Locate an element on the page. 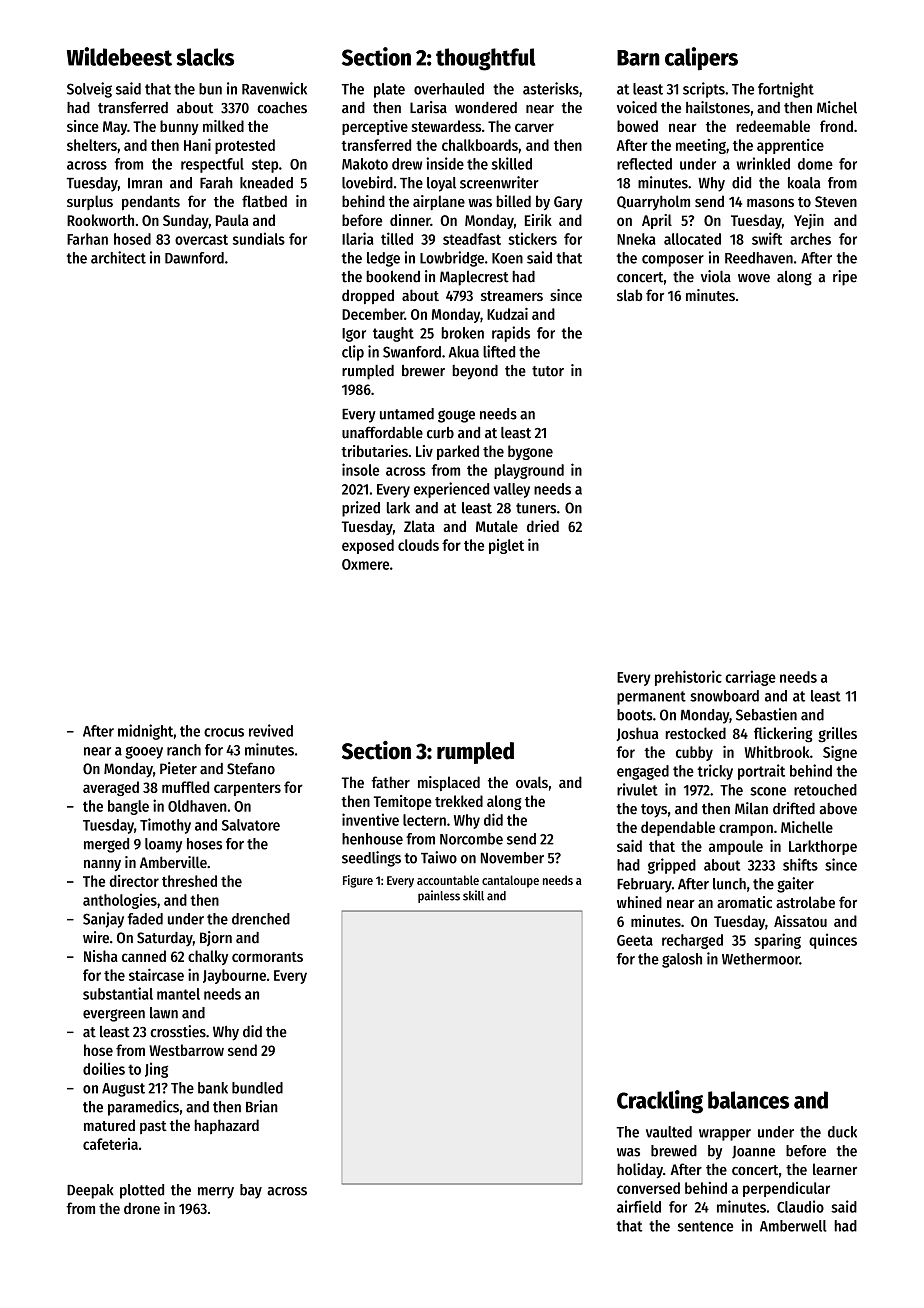  drone is located at coordinates (142, 1208).
